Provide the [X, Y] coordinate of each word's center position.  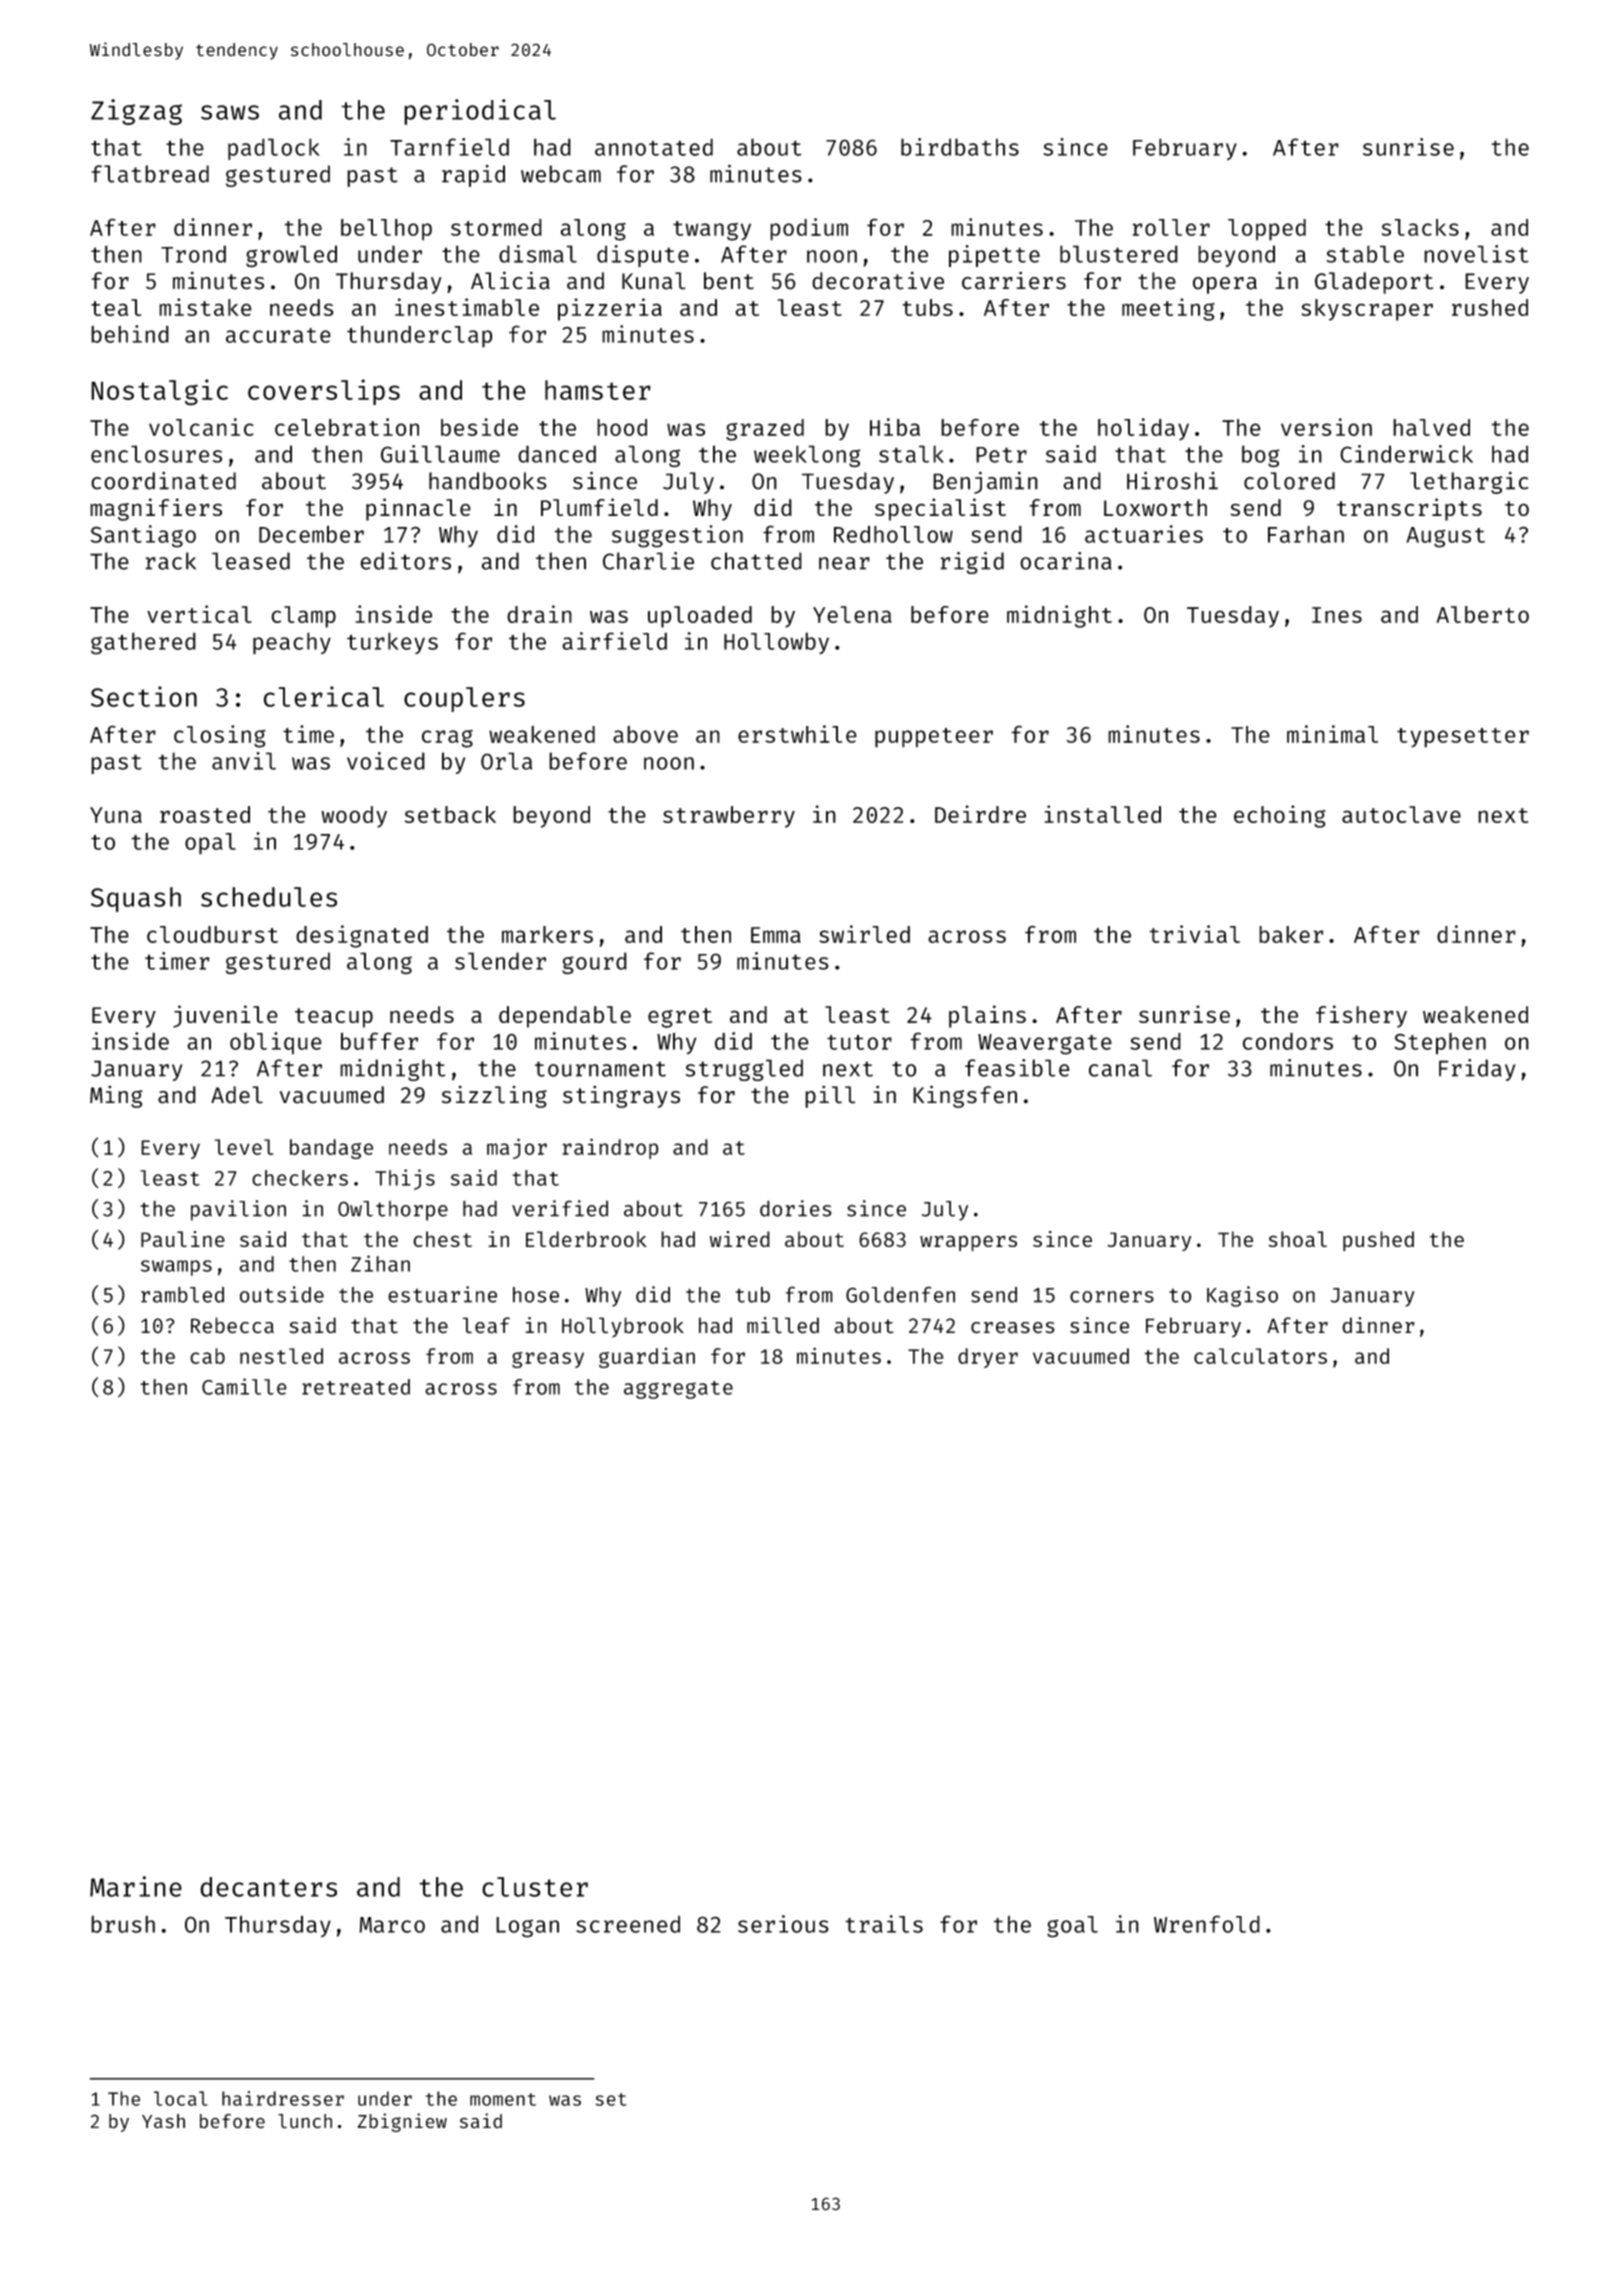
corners [1112, 1297]
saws [230, 112]
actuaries [1144, 534]
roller [1171, 227]
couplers [464, 699]
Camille [244, 1386]
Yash [163, 2121]
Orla [506, 761]
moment [503, 2099]
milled [783, 1325]
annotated [654, 147]
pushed [1378, 1241]
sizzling [494, 1097]
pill [830, 1096]
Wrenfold [1207, 1924]
